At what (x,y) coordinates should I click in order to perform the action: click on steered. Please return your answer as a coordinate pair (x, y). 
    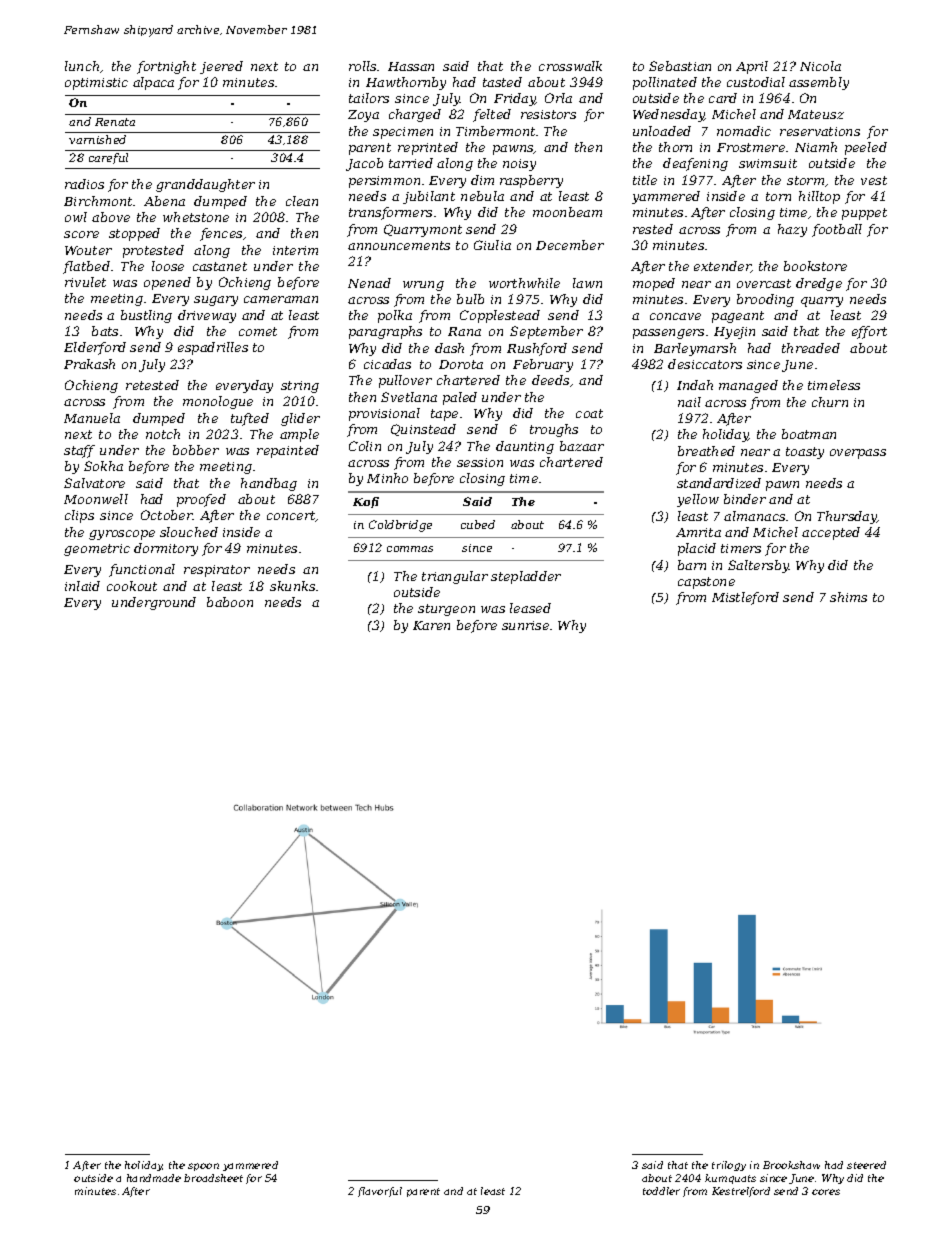
    Looking at the image, I should click on (866, 1165).
